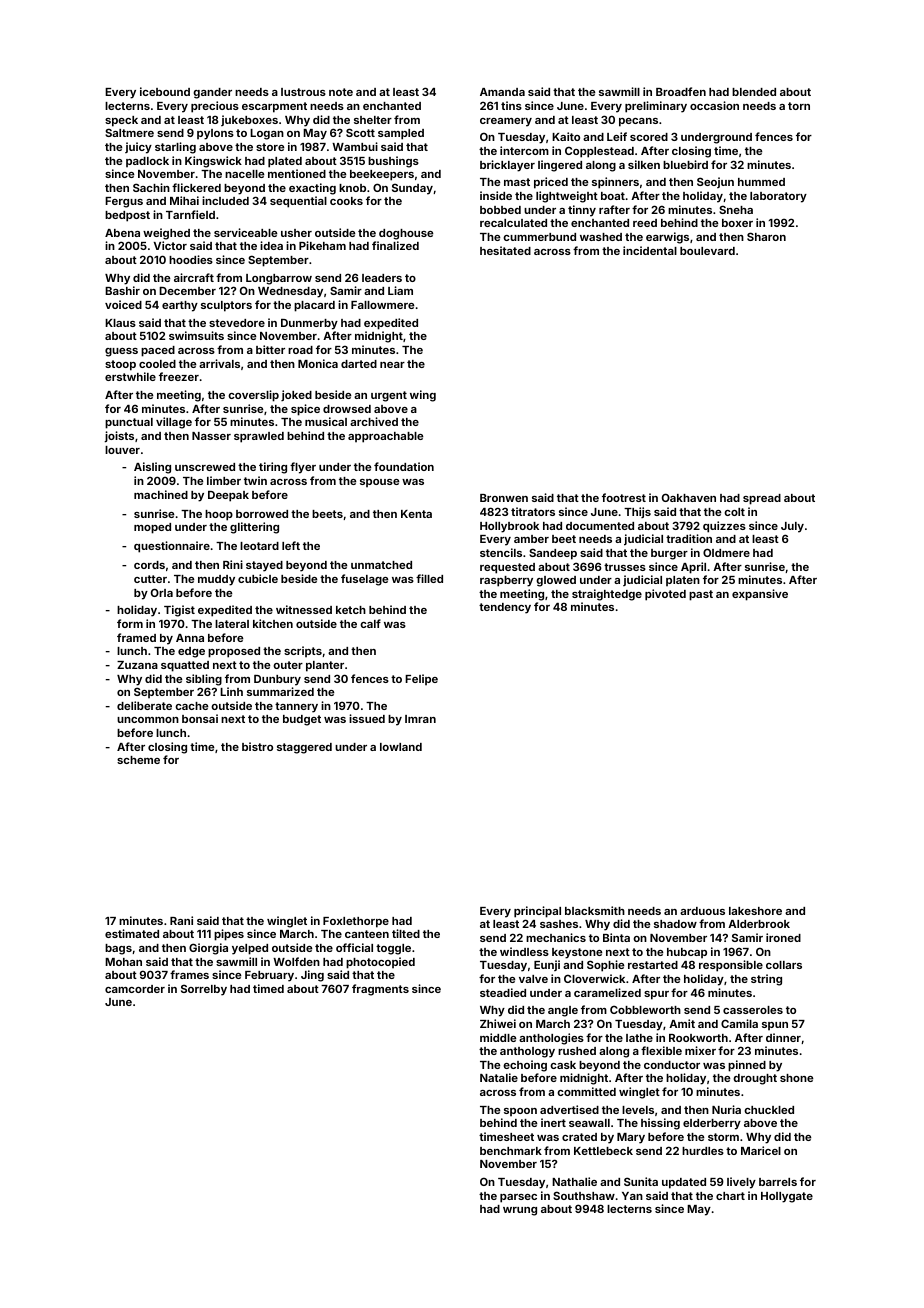  I want to click on tendency, so click(505, 608).
